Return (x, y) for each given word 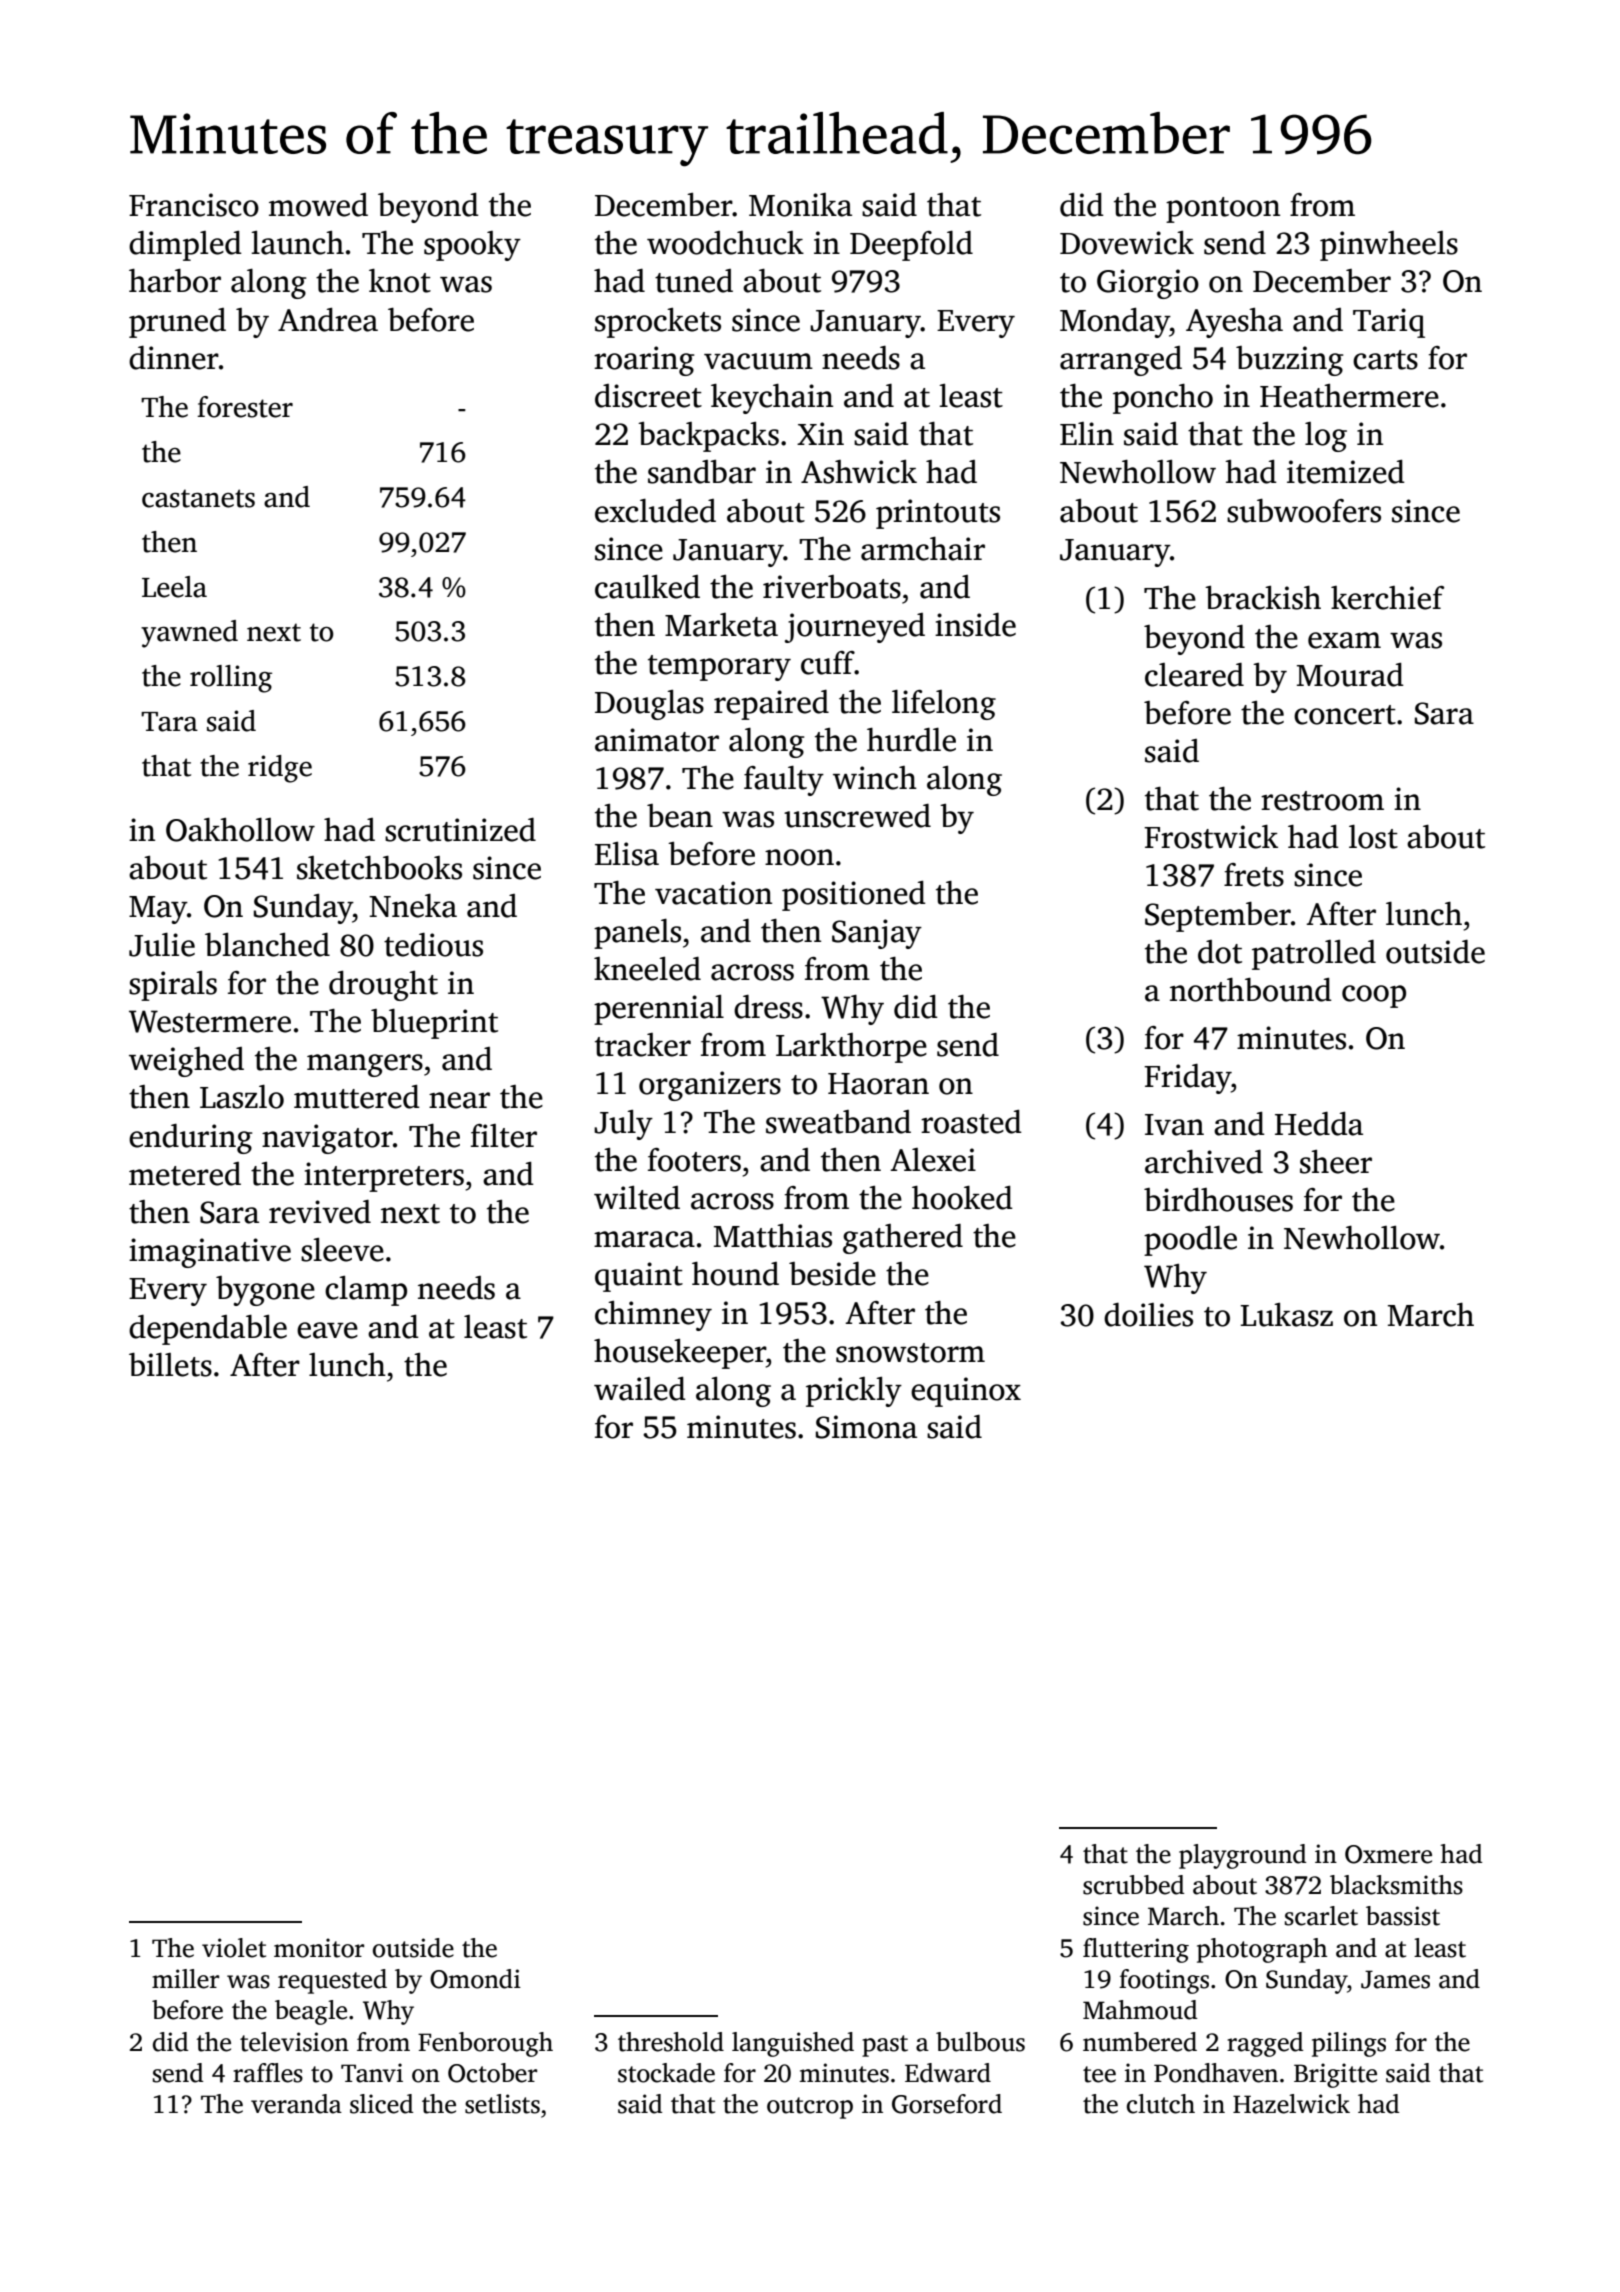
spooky (472, 246)
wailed (640, 1389)
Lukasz (1286, 1315)
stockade (666, 2073)
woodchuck (725, 243)
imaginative (210, 1253)
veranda (296, 2104)
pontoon (1223, 210)
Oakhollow (240, 830)
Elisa (627, 854)
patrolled (1314, 955)
